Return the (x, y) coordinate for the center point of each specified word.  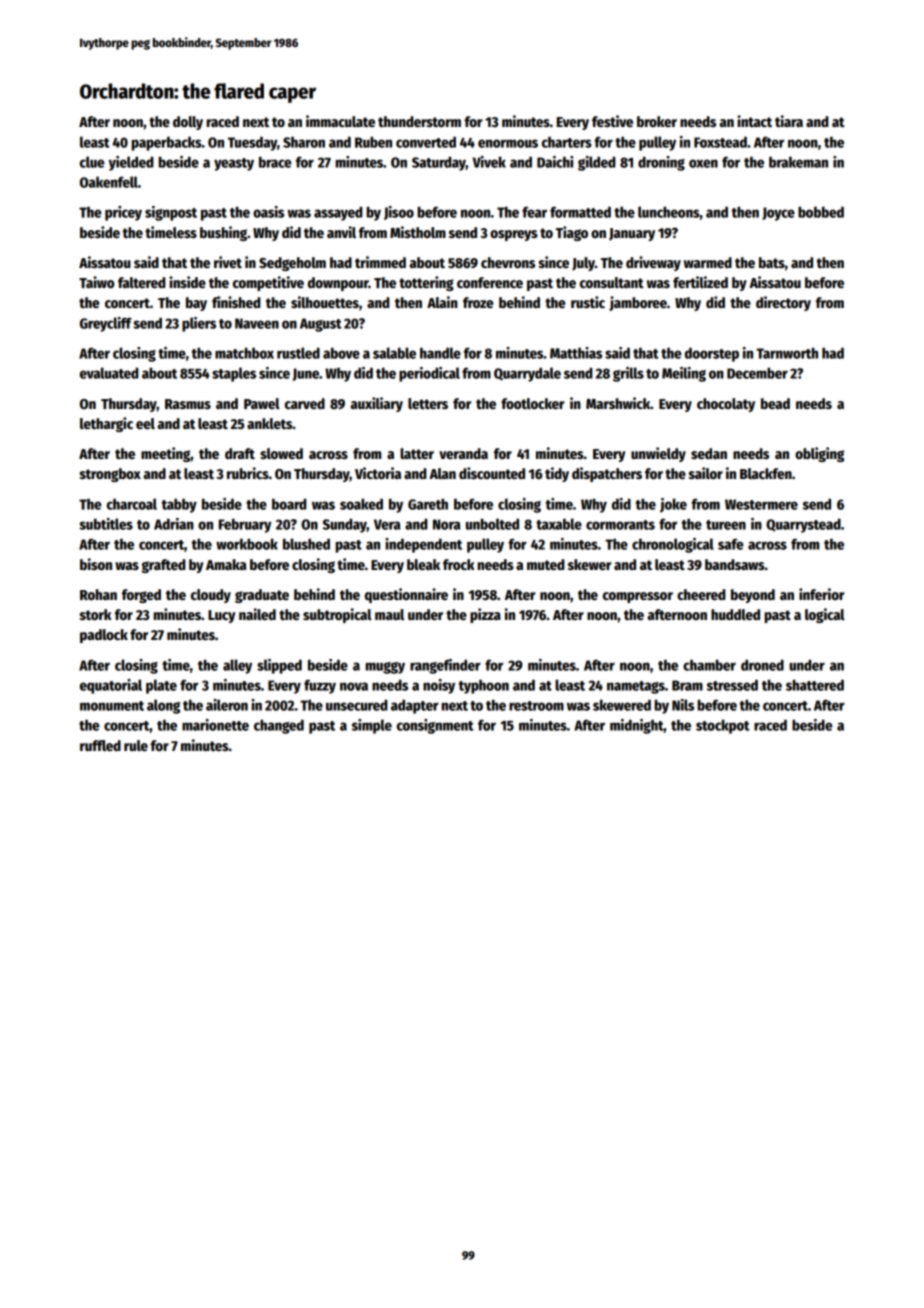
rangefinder (445, 666)
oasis (268, 212)
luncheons (669, 212)
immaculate (340, 121)
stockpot (722, 726)
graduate (262, 596)
